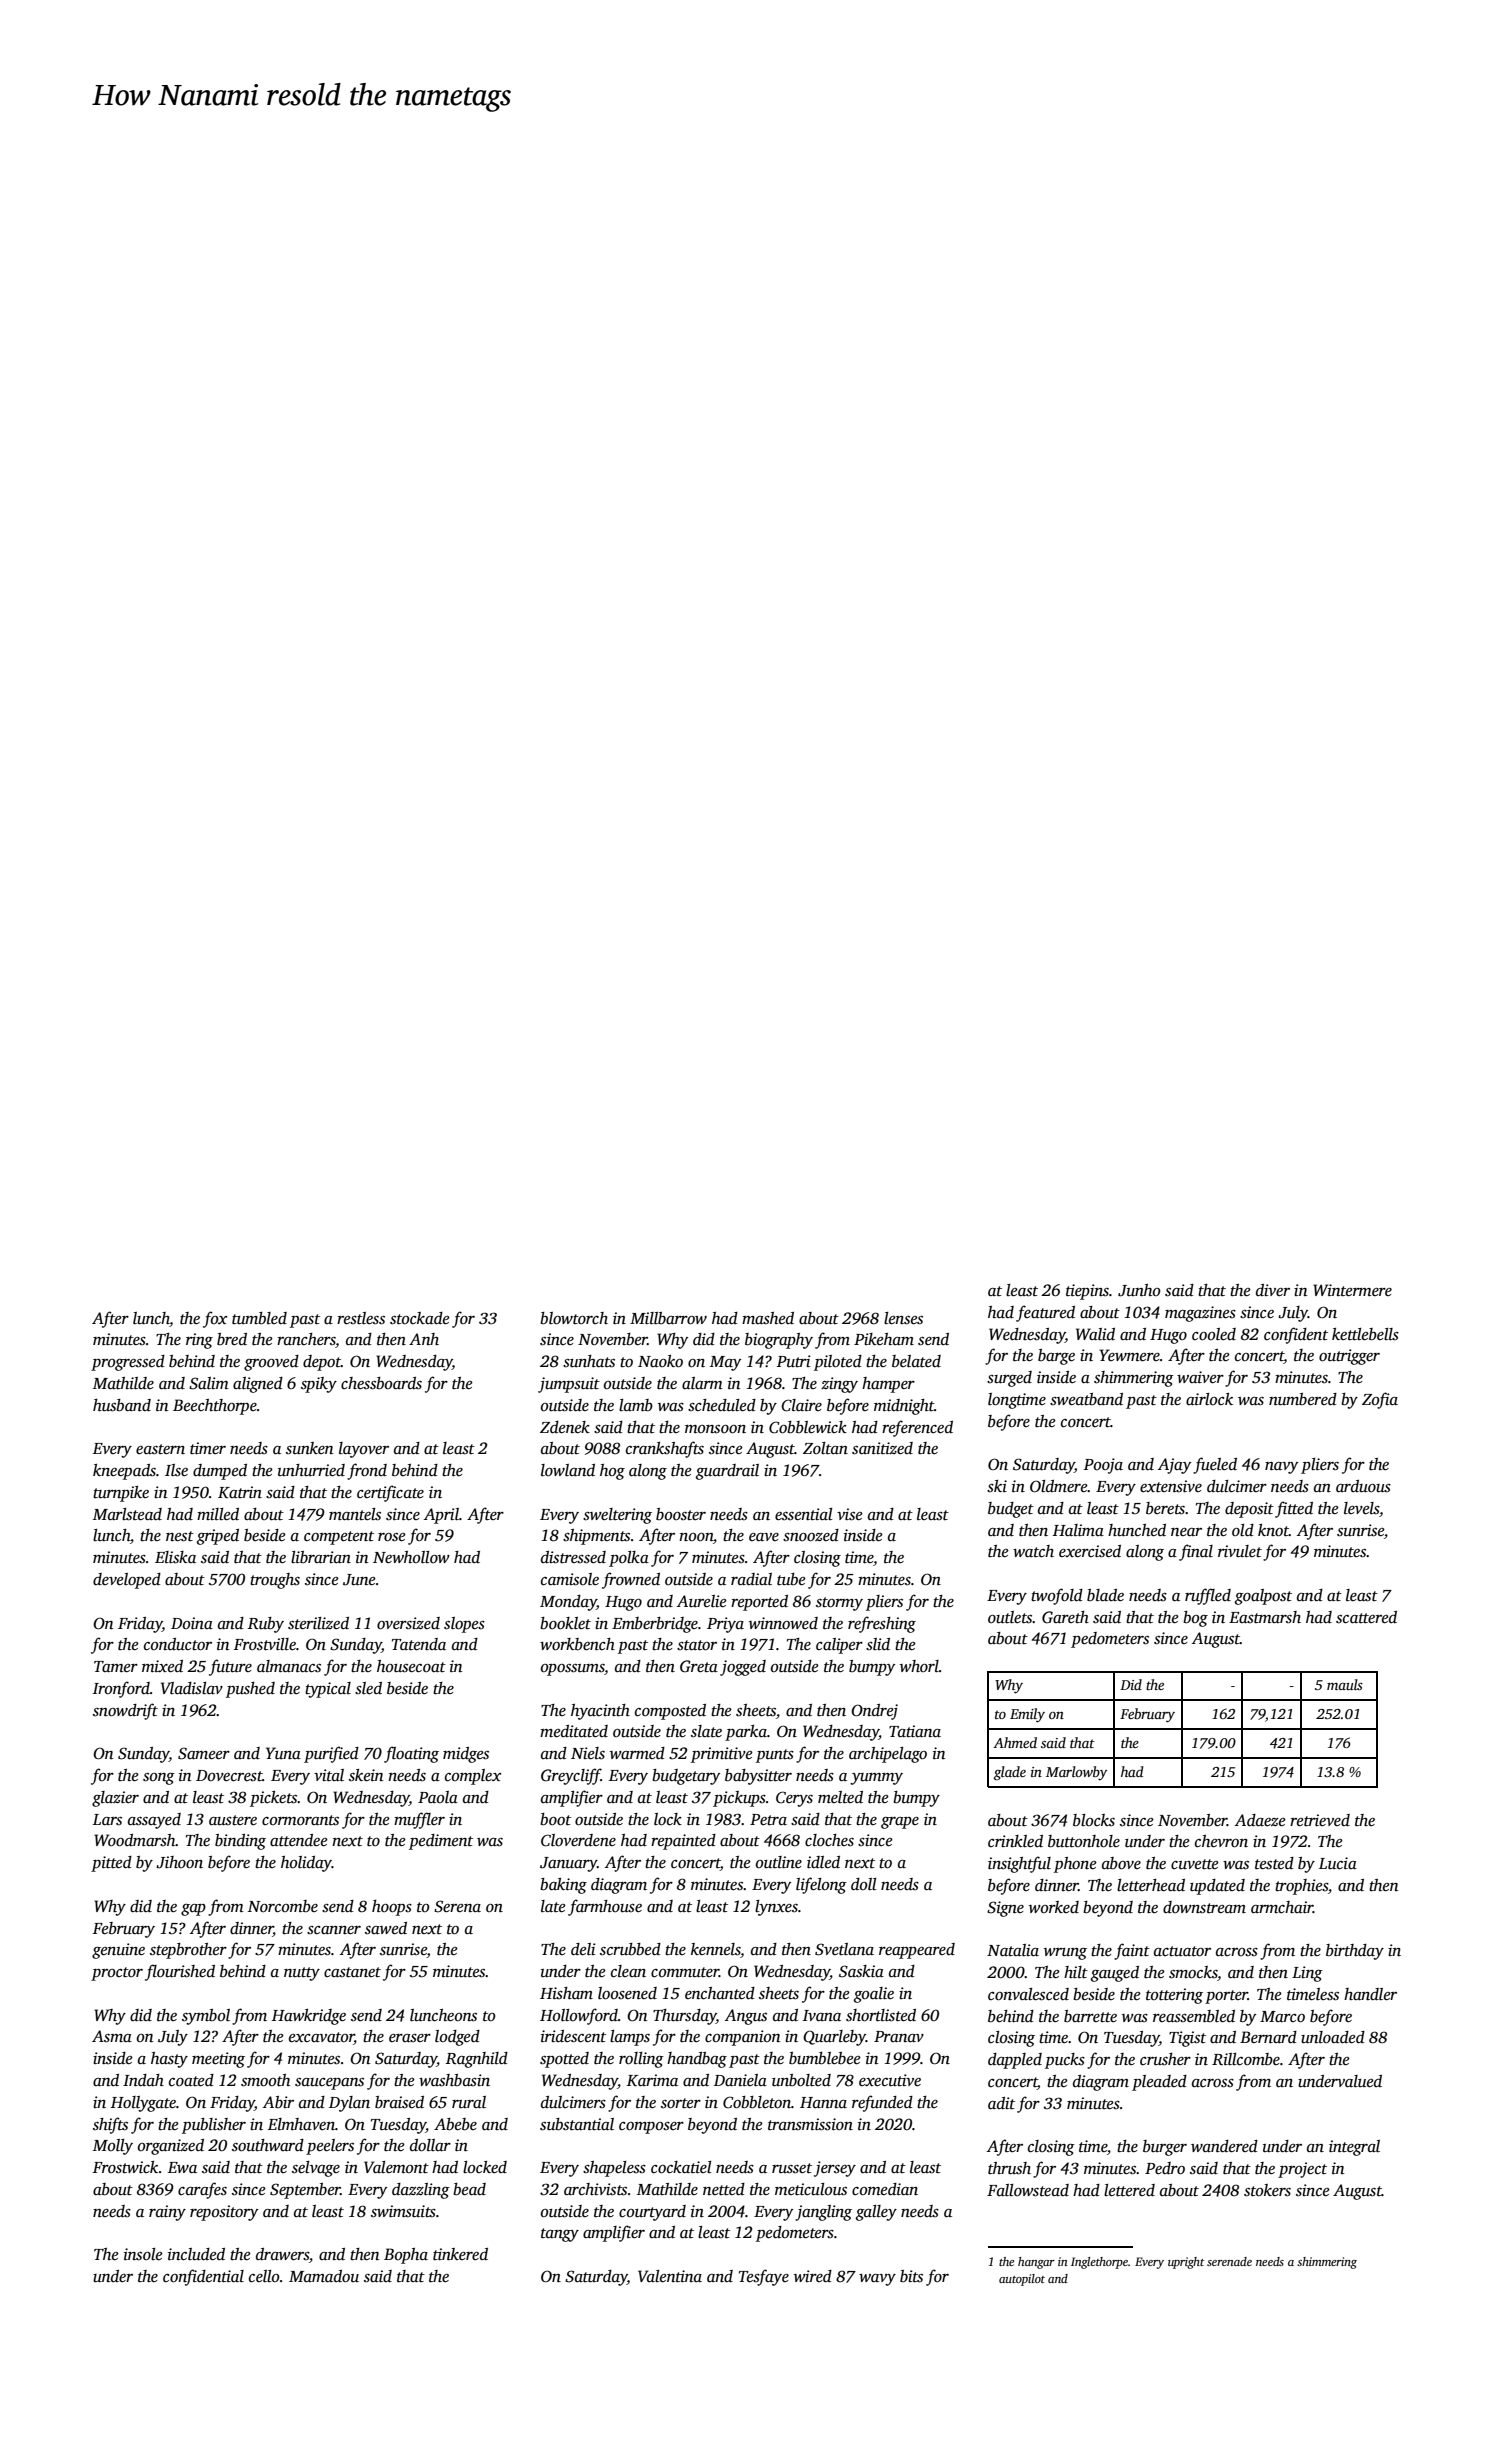 This page has height=2464, width=1496. What do you see at coordinates (722, 1405) in the page?
I see `scheduled` at bounding box center [722, 1405].
